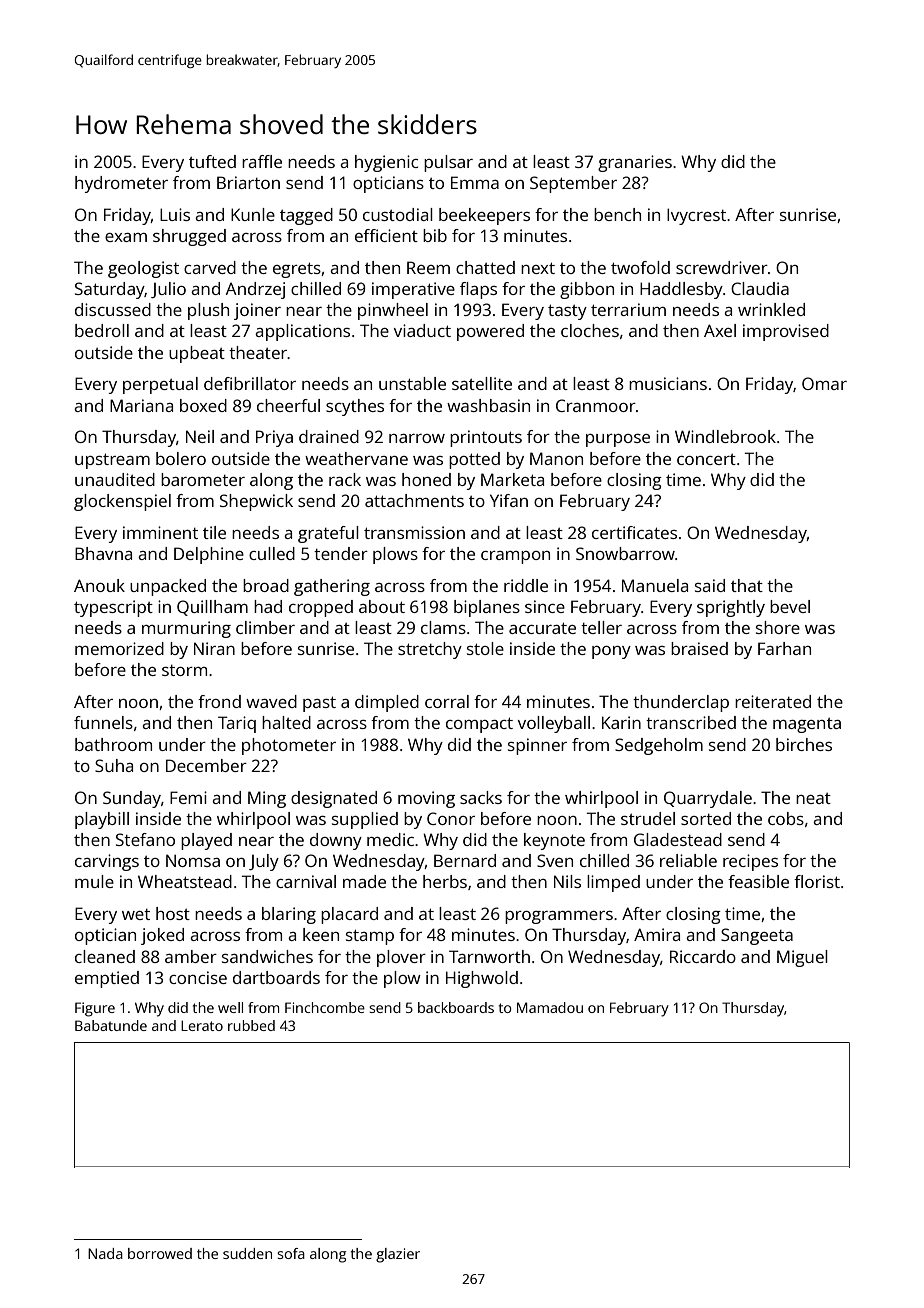 The image size is (924, 1308). What do you see at coordinates (414, 500) in the screenshot?
I see `attachments` at bounding box center [414, 500].
